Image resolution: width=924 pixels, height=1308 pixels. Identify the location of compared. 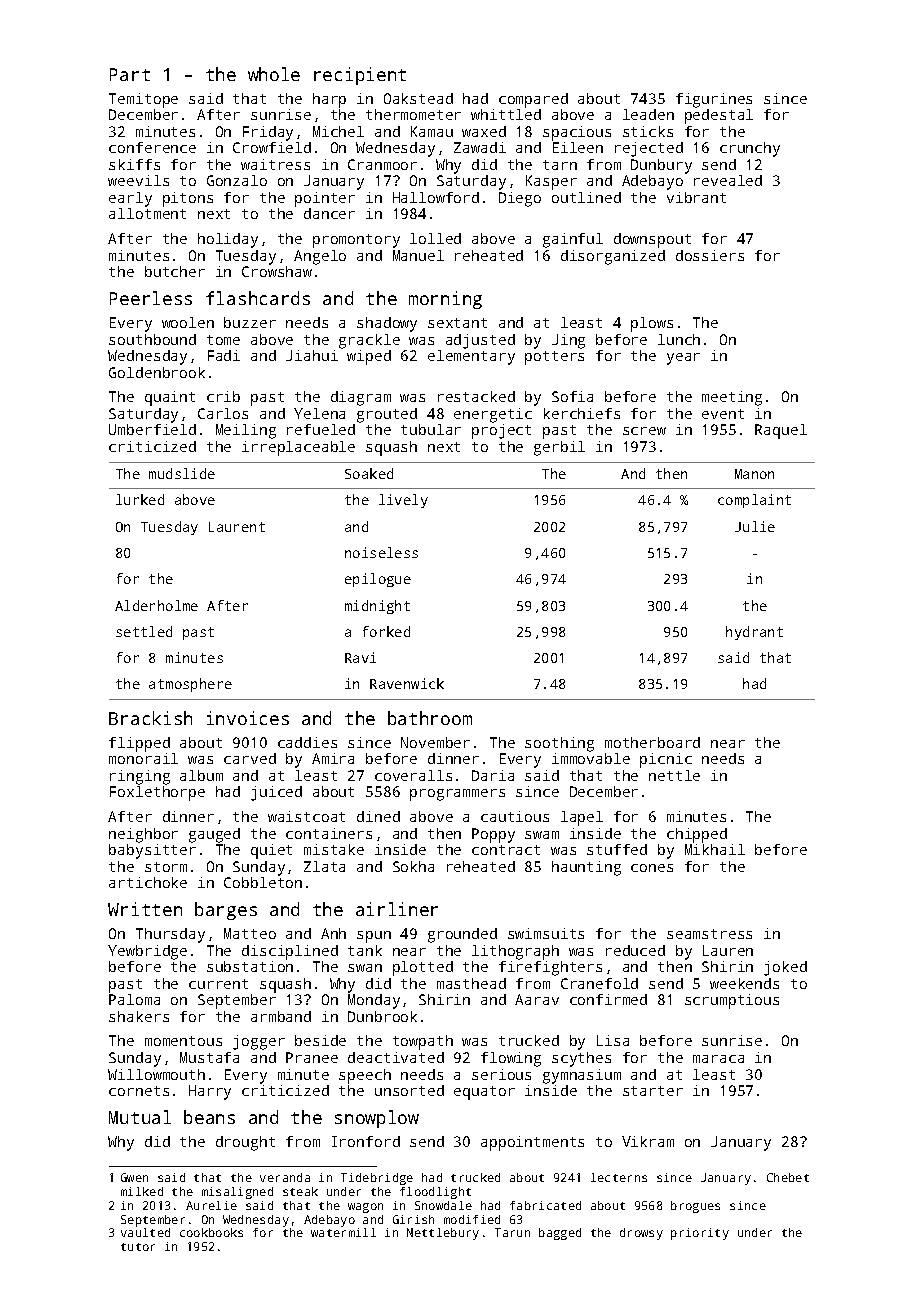
(533, 100).
